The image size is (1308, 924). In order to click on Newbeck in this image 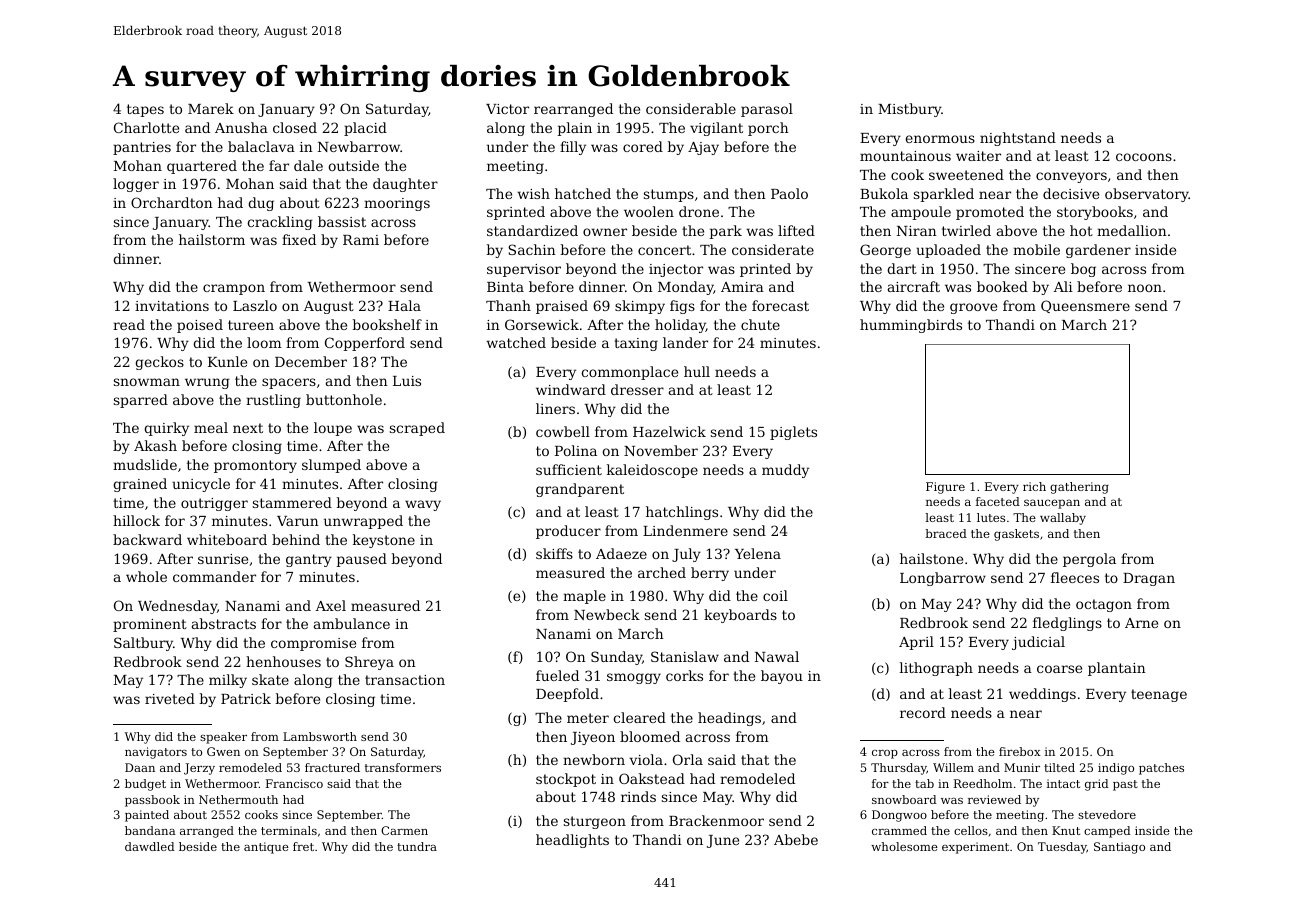, I will do `click(607, 614)`.
